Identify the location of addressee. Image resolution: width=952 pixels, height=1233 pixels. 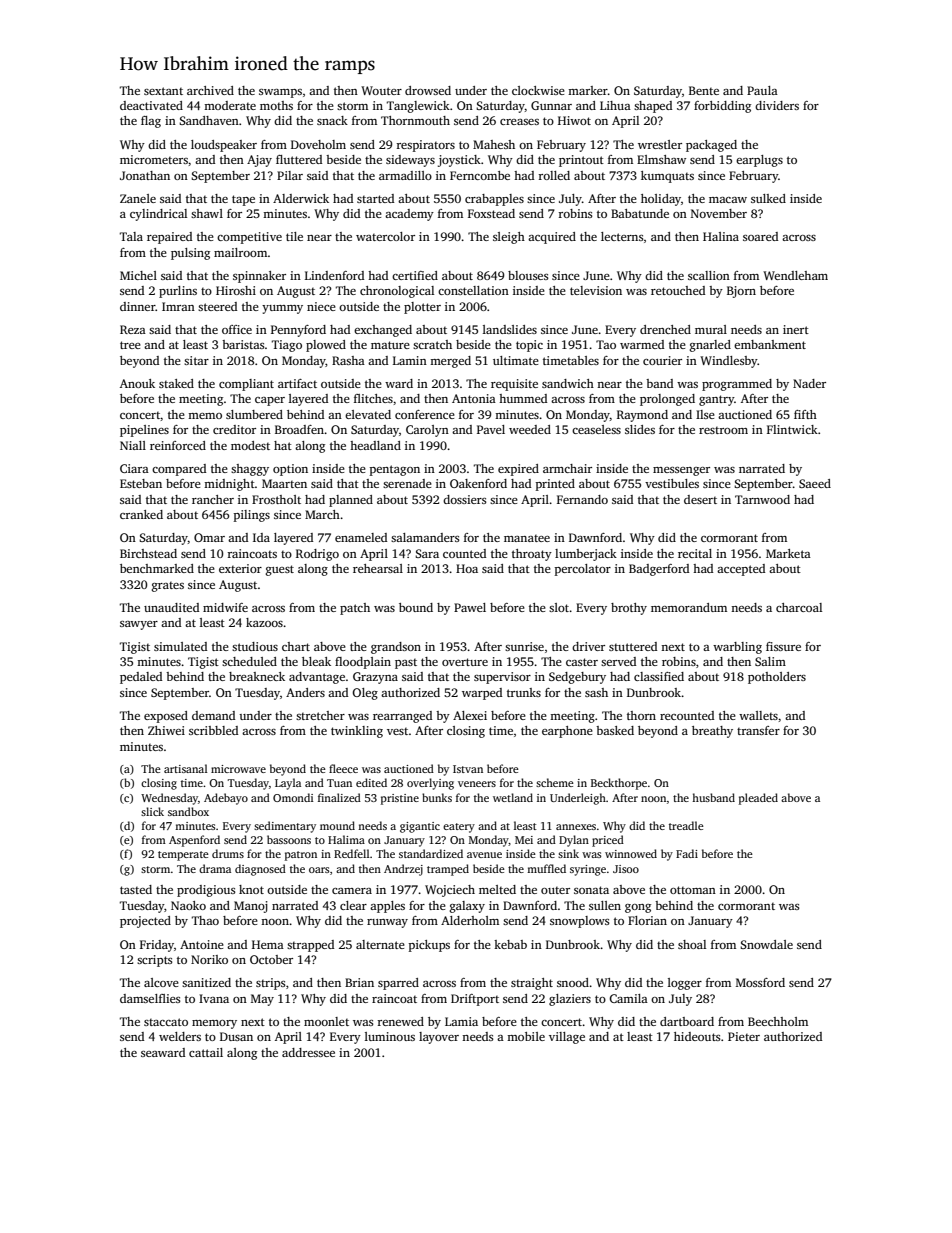
(308, 1052).
